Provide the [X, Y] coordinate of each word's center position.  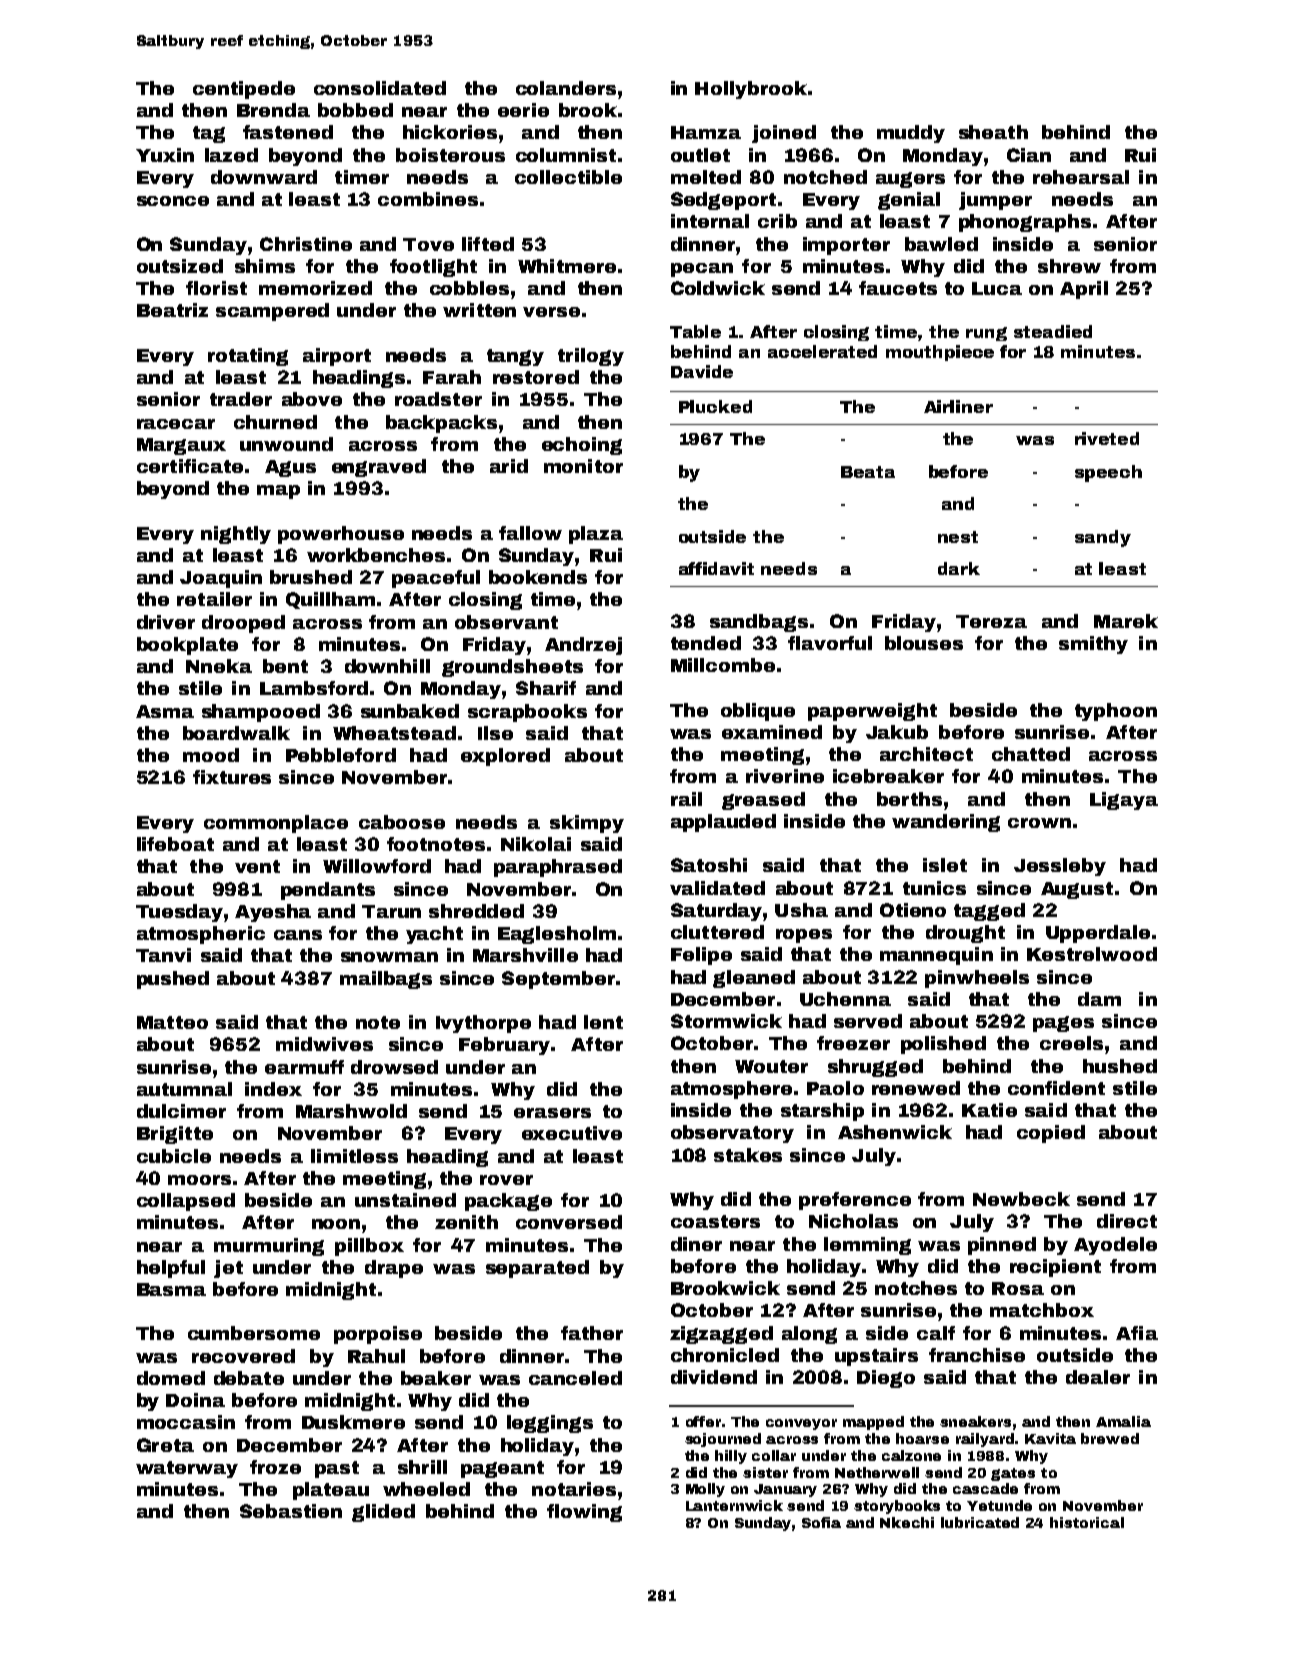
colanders [566, 88]
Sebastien [291, 1511]
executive [572, 1133]
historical [1087, 1522]
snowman [389, 957]
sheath [993, 132]
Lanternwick [734, 1505]
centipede [244, 90]
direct [1127, 1221]
